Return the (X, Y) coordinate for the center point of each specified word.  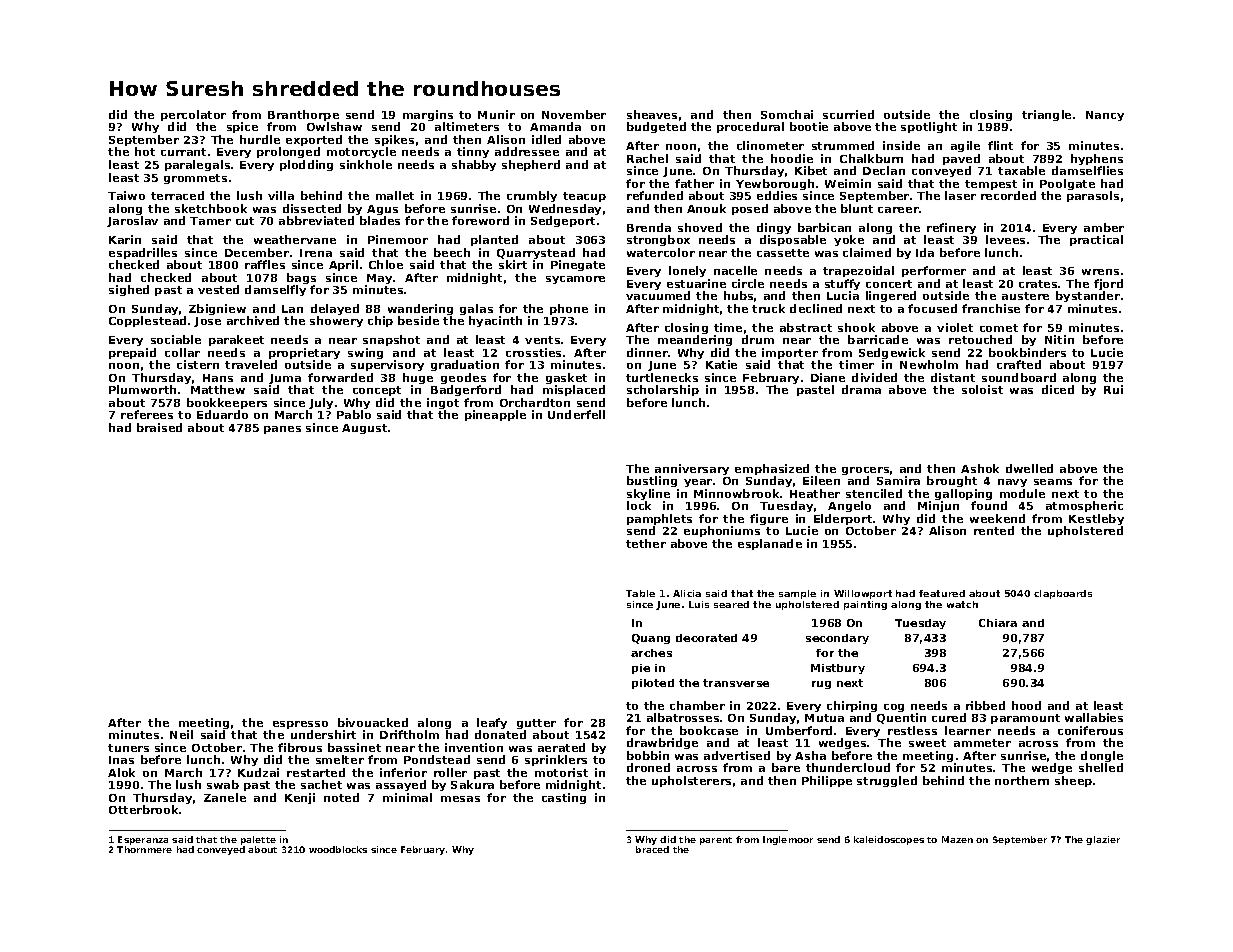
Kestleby (1096, 519)
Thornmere (144, 849)
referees (147, 414)
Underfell (576, 414)
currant (183, 152)
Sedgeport (563, 221)
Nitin (1059, 339)
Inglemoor (788, 840)
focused (932, 308)
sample (797, 594)
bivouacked (373, 722)
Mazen (957, 839)
